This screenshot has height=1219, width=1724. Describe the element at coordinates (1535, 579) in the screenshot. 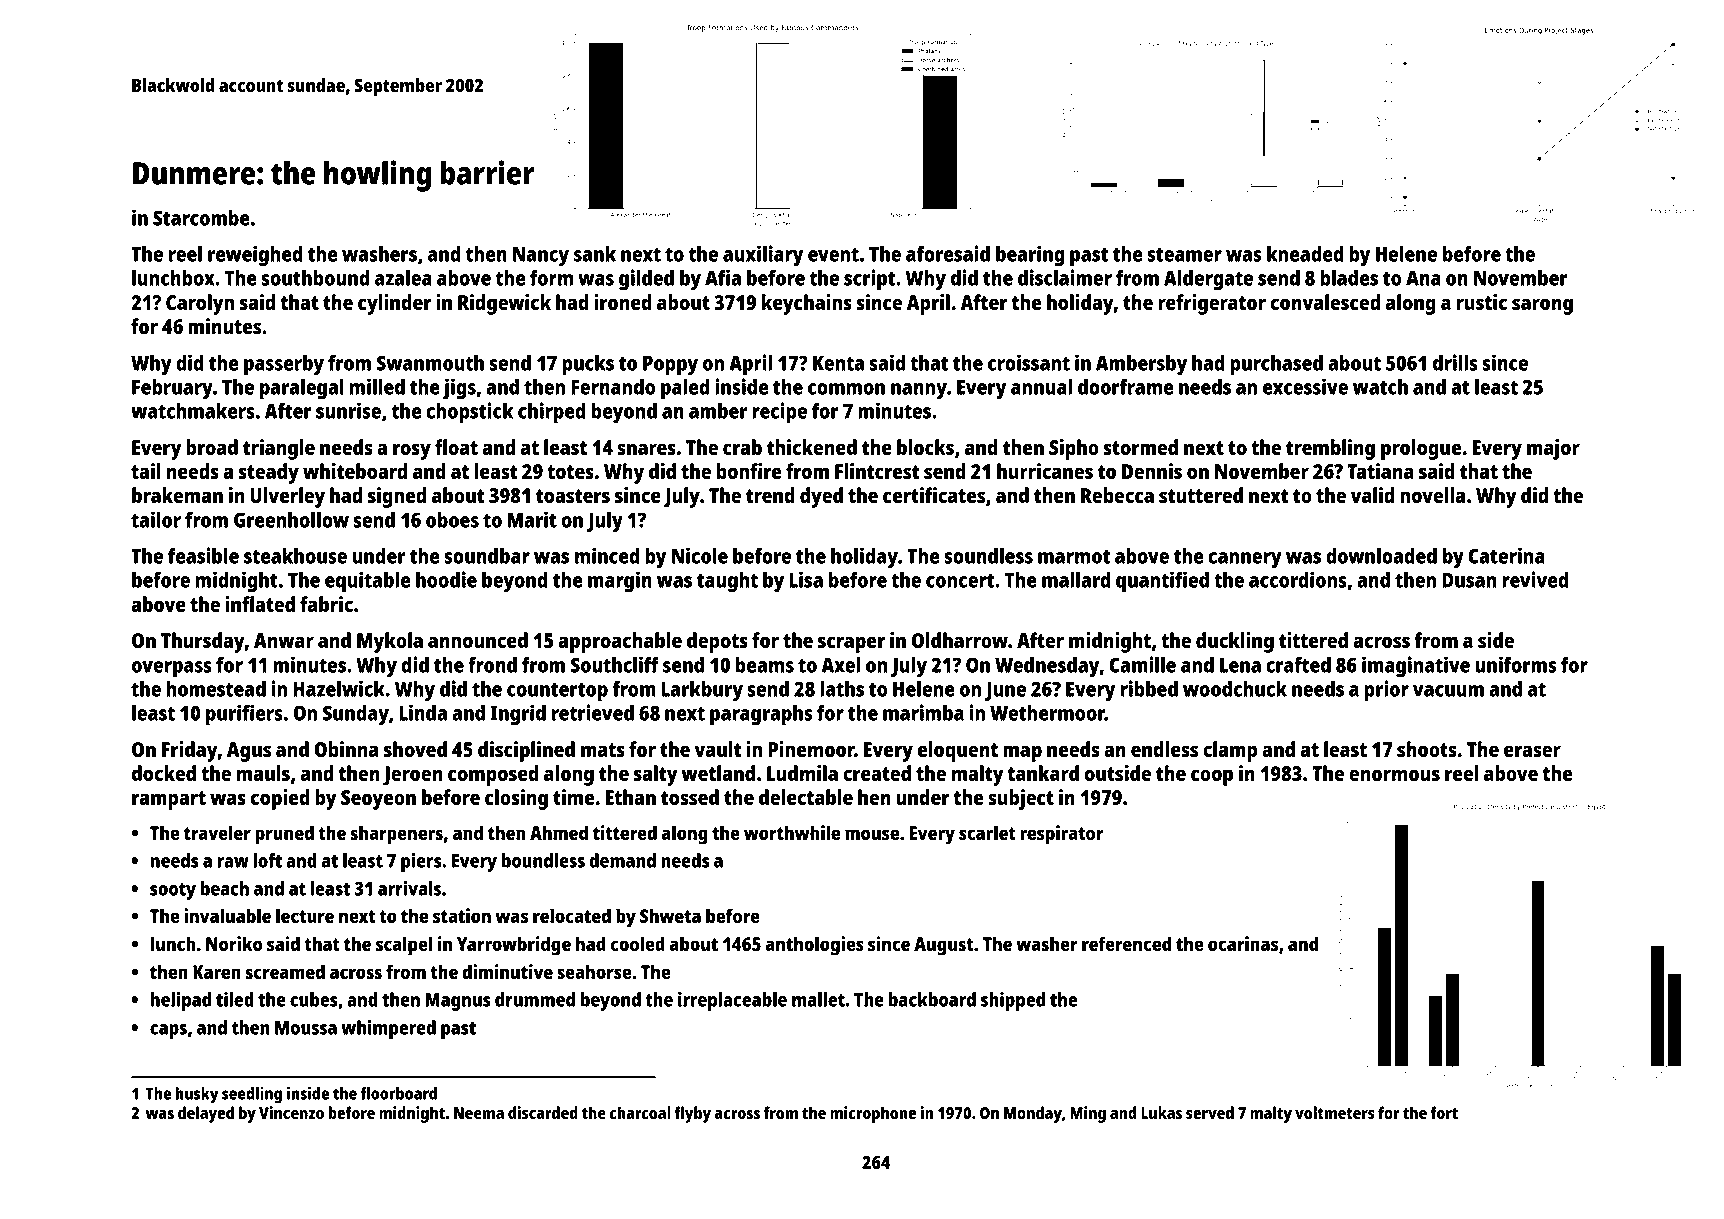

I see `revived` at that location.
